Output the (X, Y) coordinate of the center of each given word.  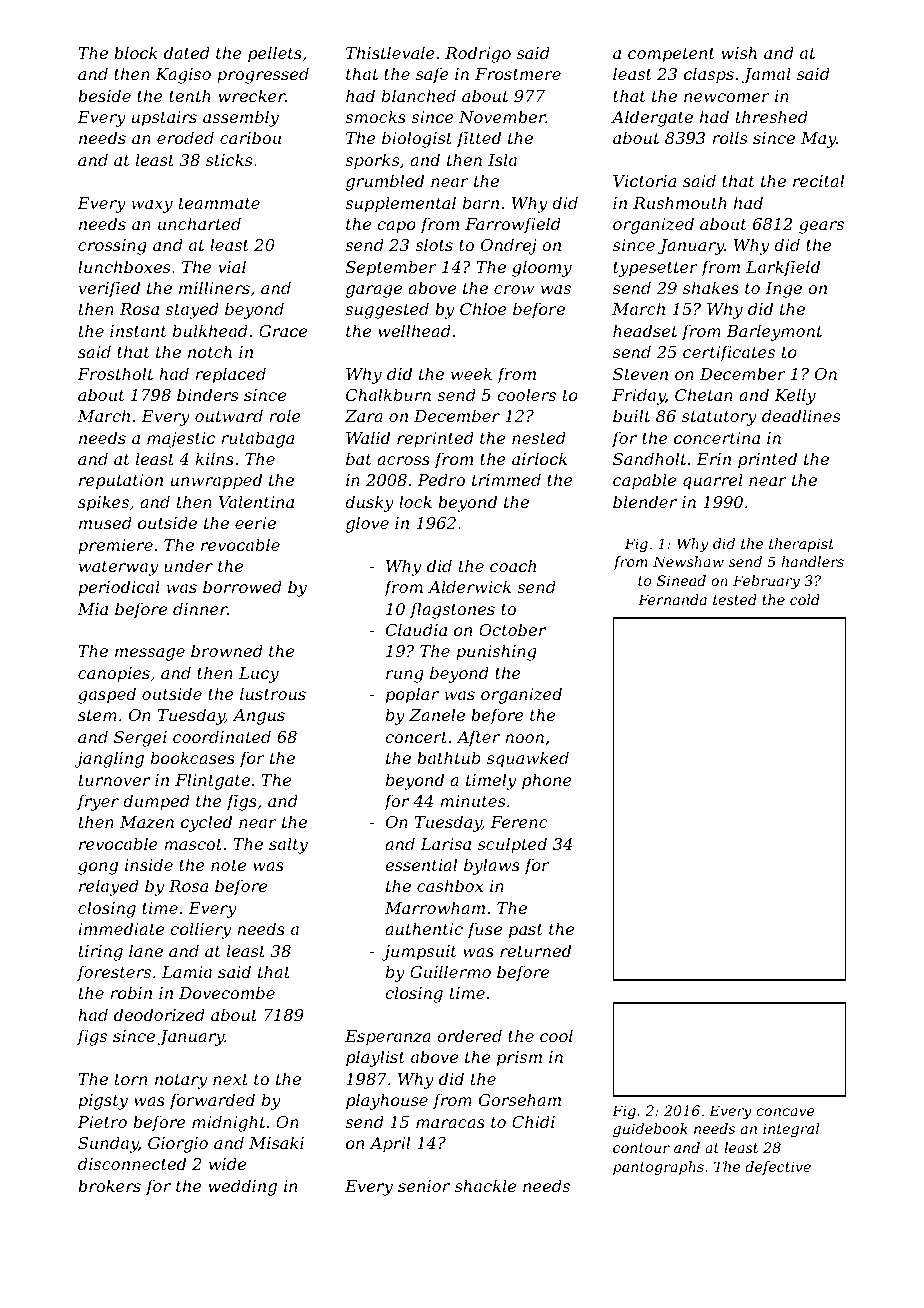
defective (778, 1168)
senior (424, 1186)
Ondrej (509, 246)
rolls (729, 137)
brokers (109, 1185)
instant (138, 331)
